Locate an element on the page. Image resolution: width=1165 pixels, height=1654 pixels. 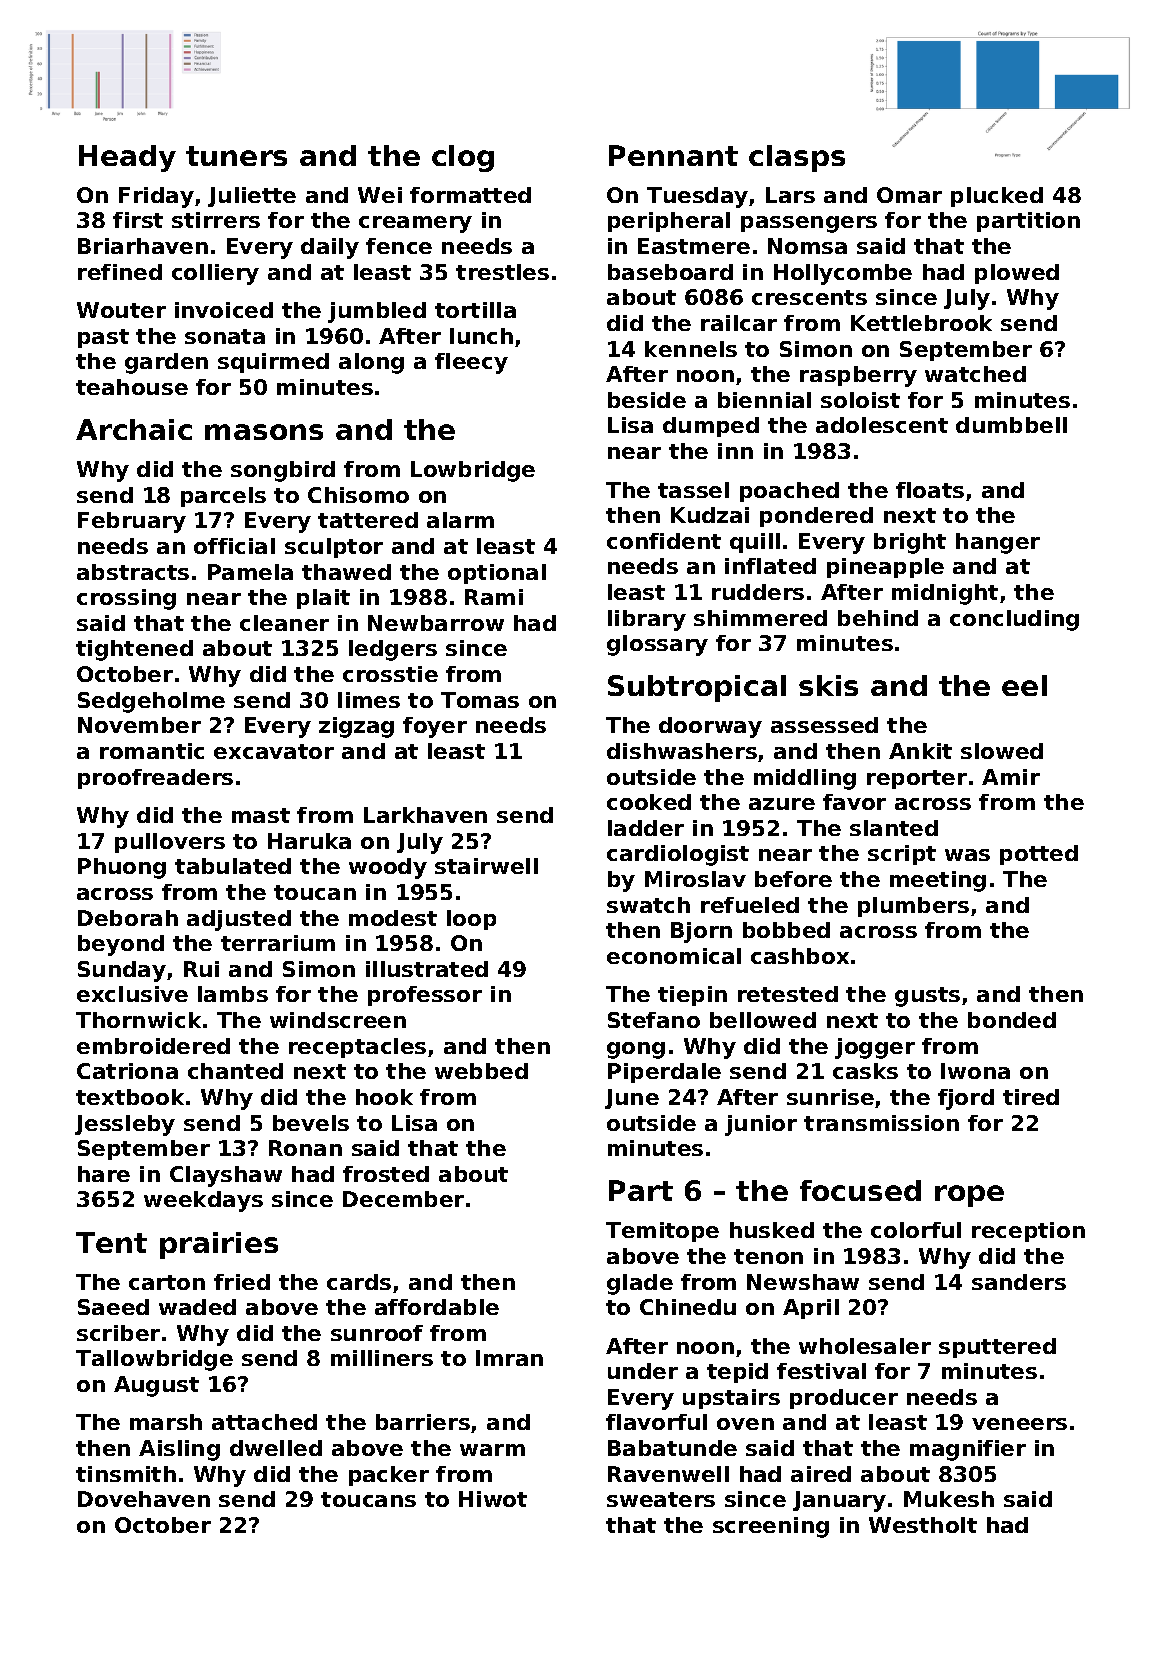
plucked is located at coordinates (997, 197).
